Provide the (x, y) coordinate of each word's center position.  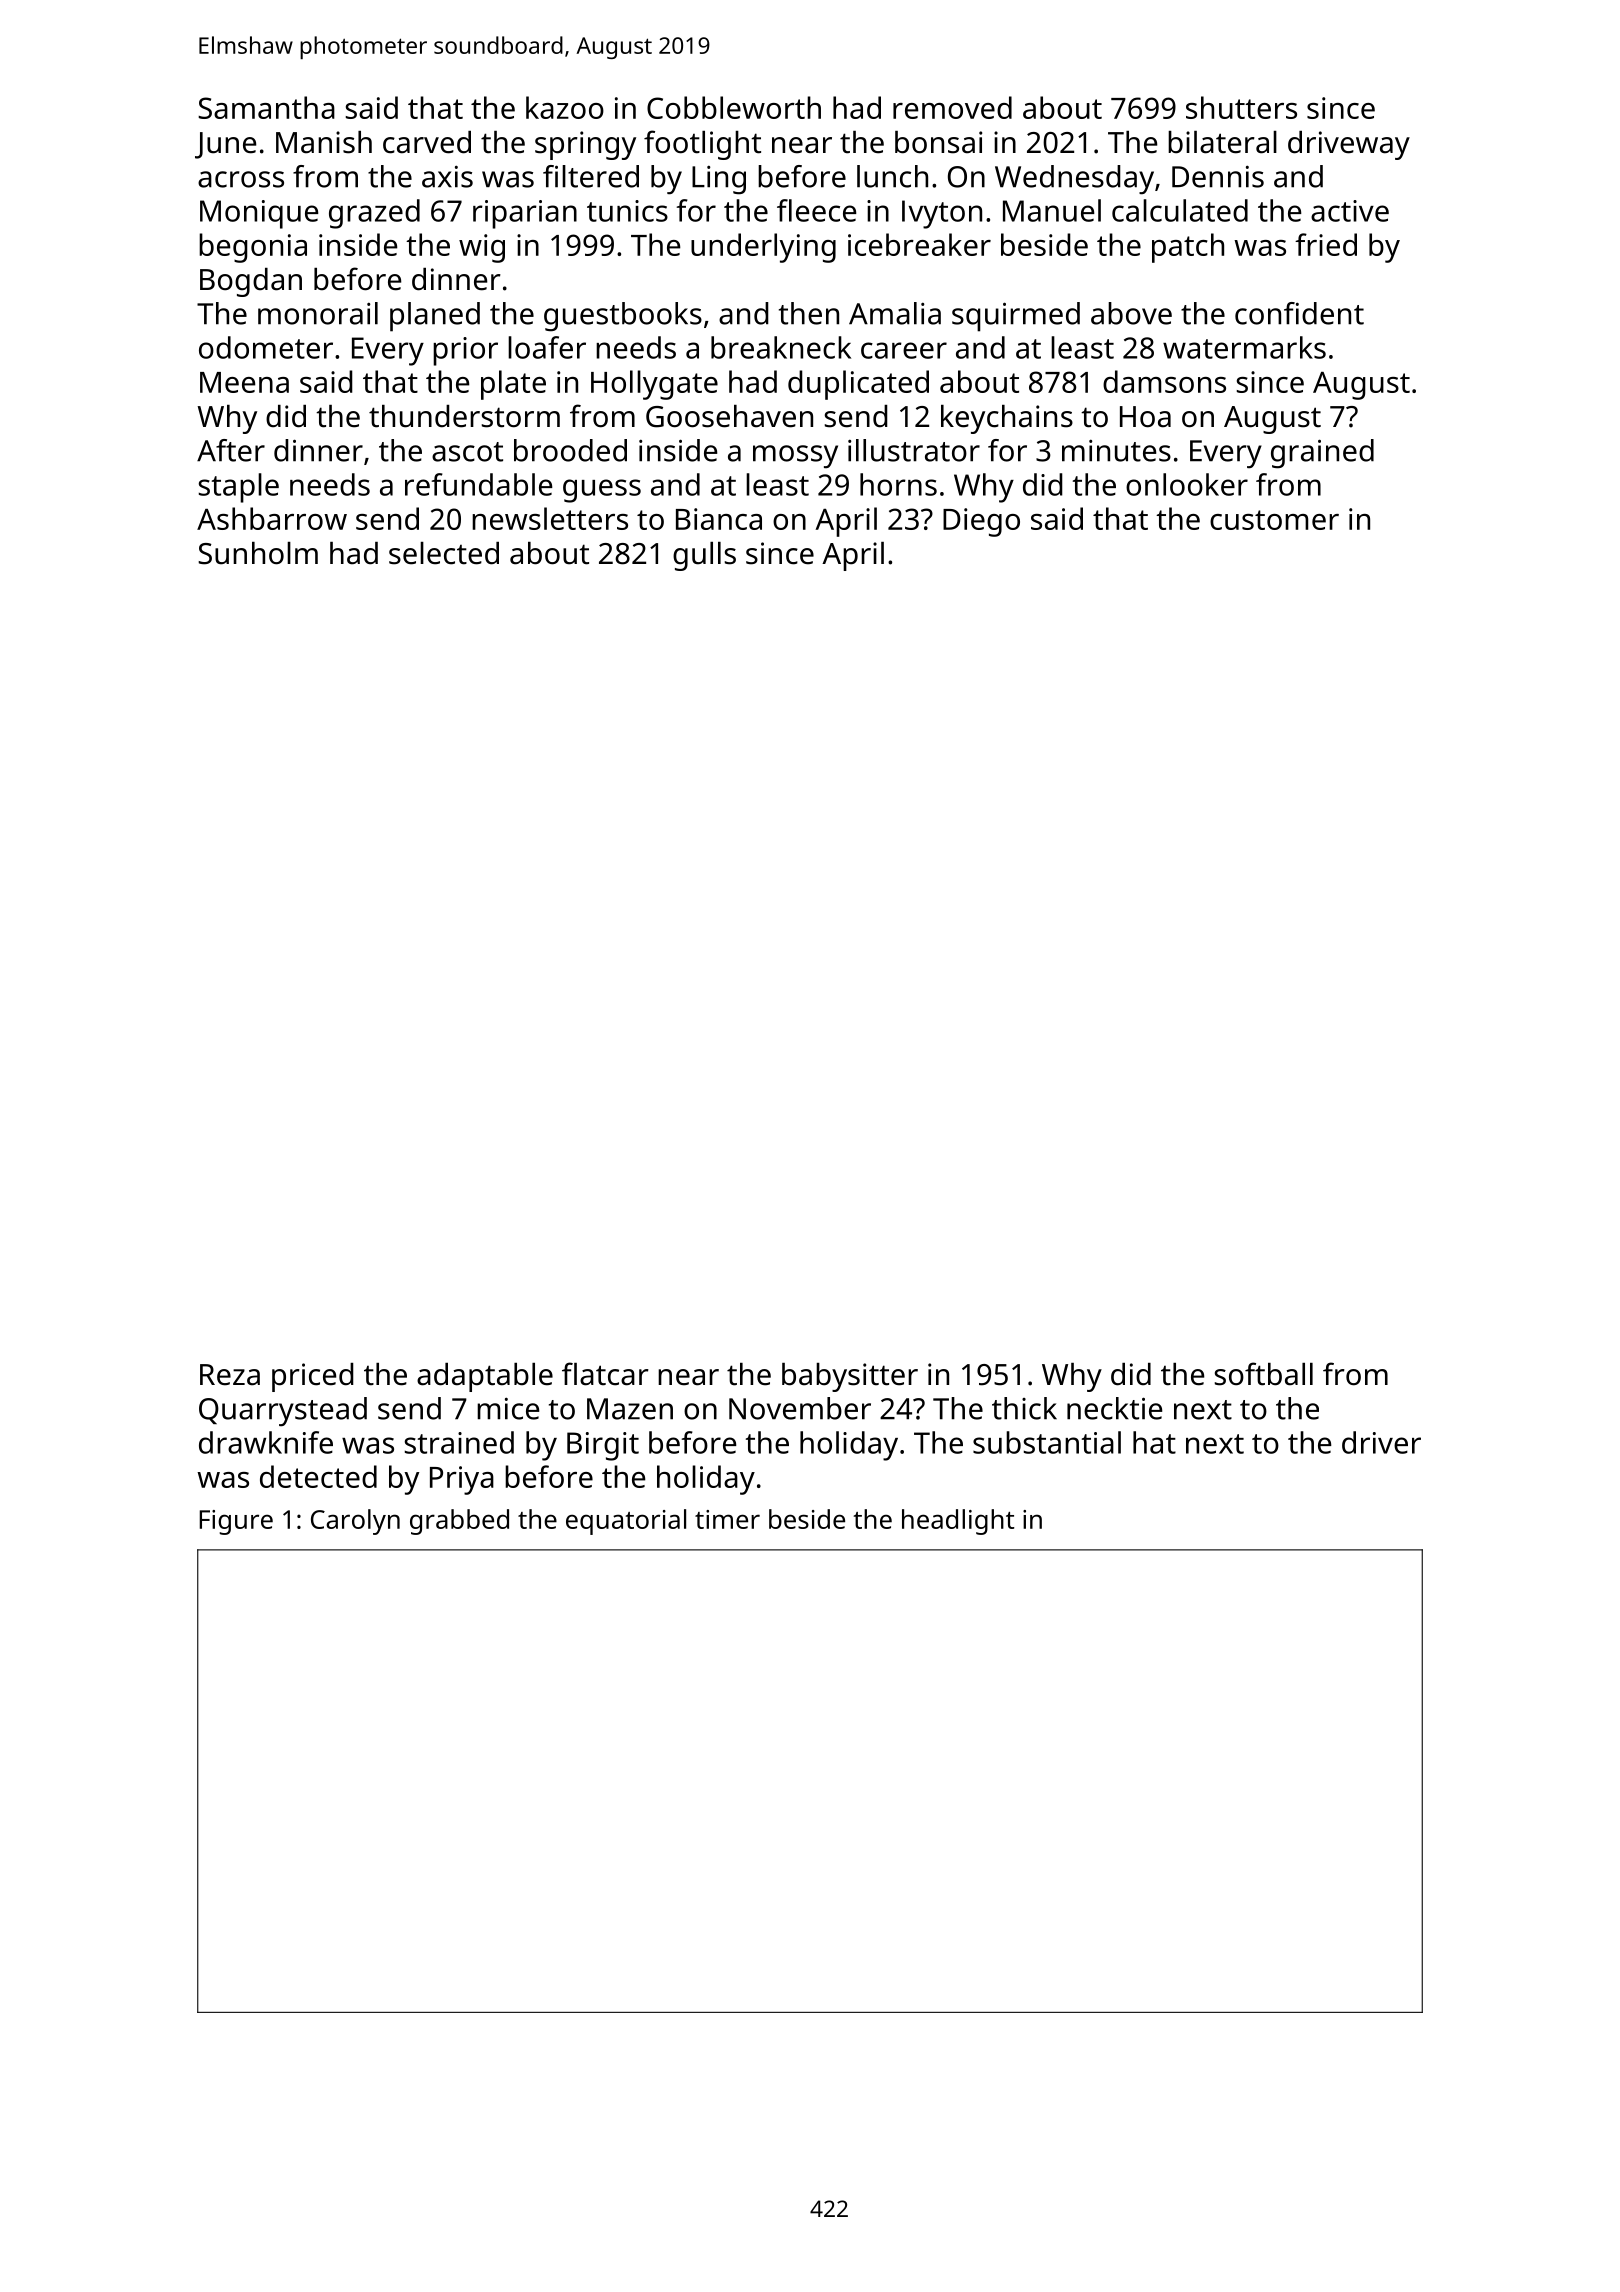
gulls (704, 556)
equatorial (626, 1522)
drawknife (266, 1442)
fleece (817, 210)
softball (1264, 1374)
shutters (1241, 107)
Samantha (266, 107)
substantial (1047, 1442)
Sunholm (258, 553)
